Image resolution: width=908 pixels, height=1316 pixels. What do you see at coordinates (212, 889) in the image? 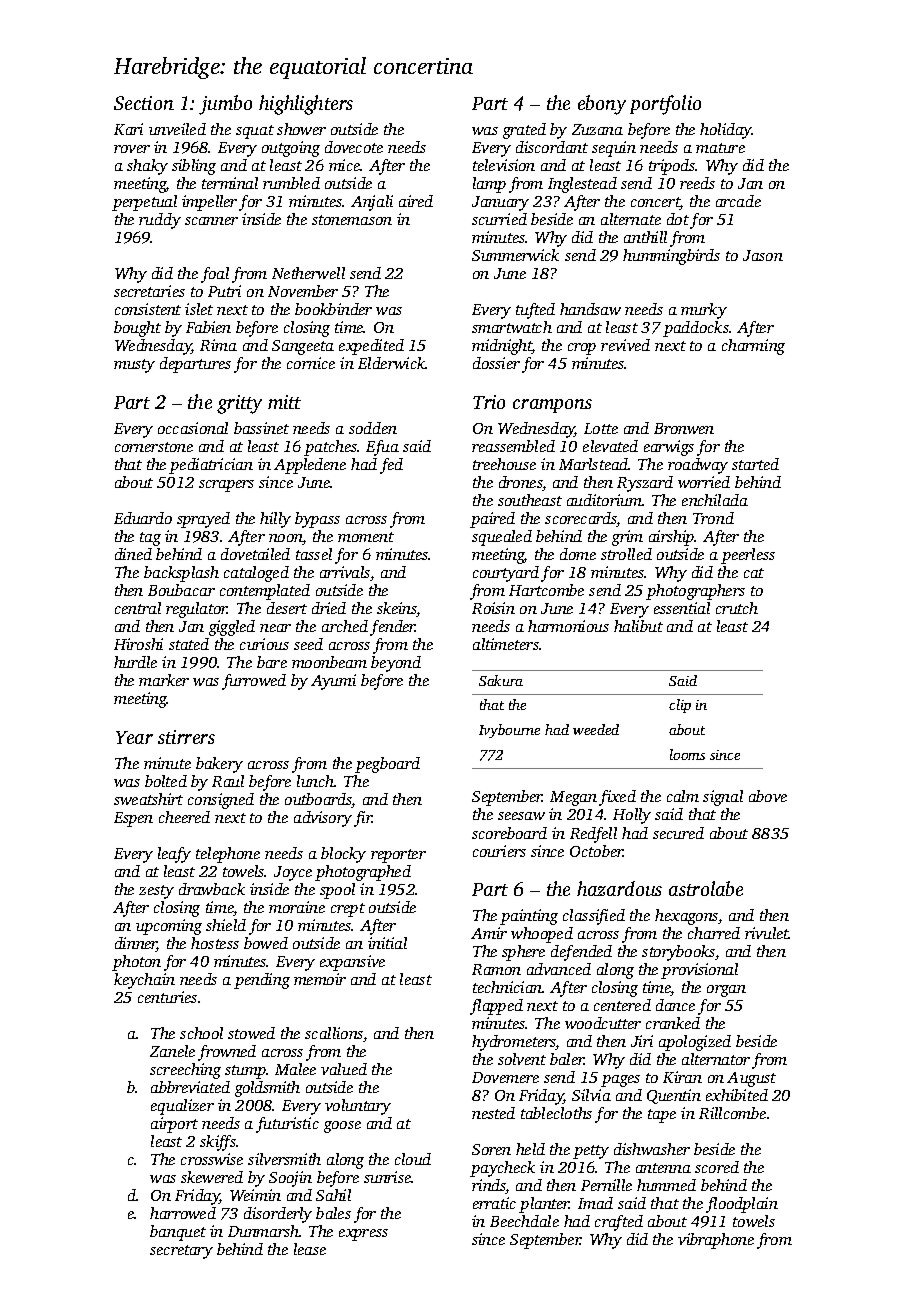
I see `drawback` at bounding box center [212, 889].
